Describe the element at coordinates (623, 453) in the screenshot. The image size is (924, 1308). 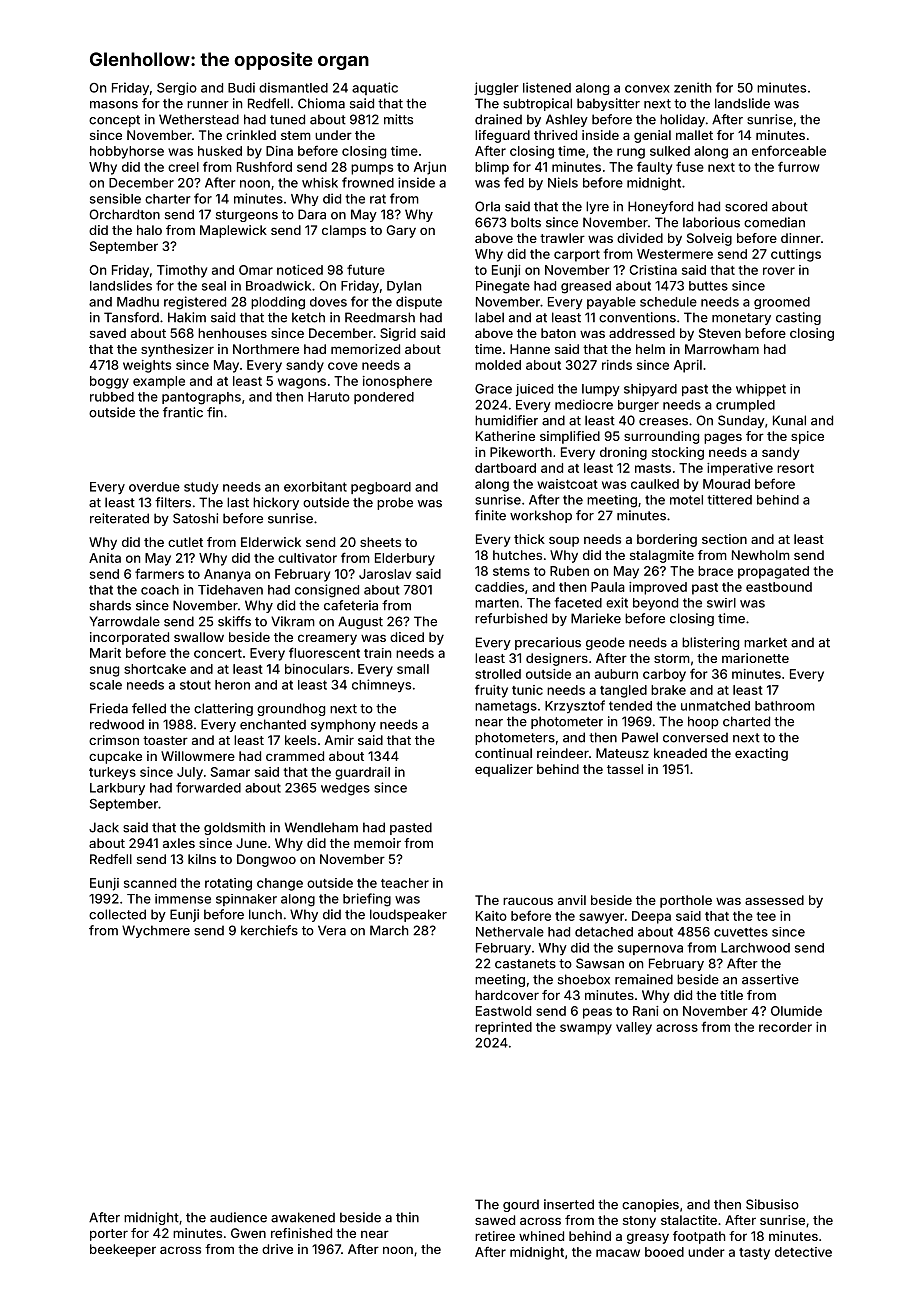
I see `droning` at that location.
